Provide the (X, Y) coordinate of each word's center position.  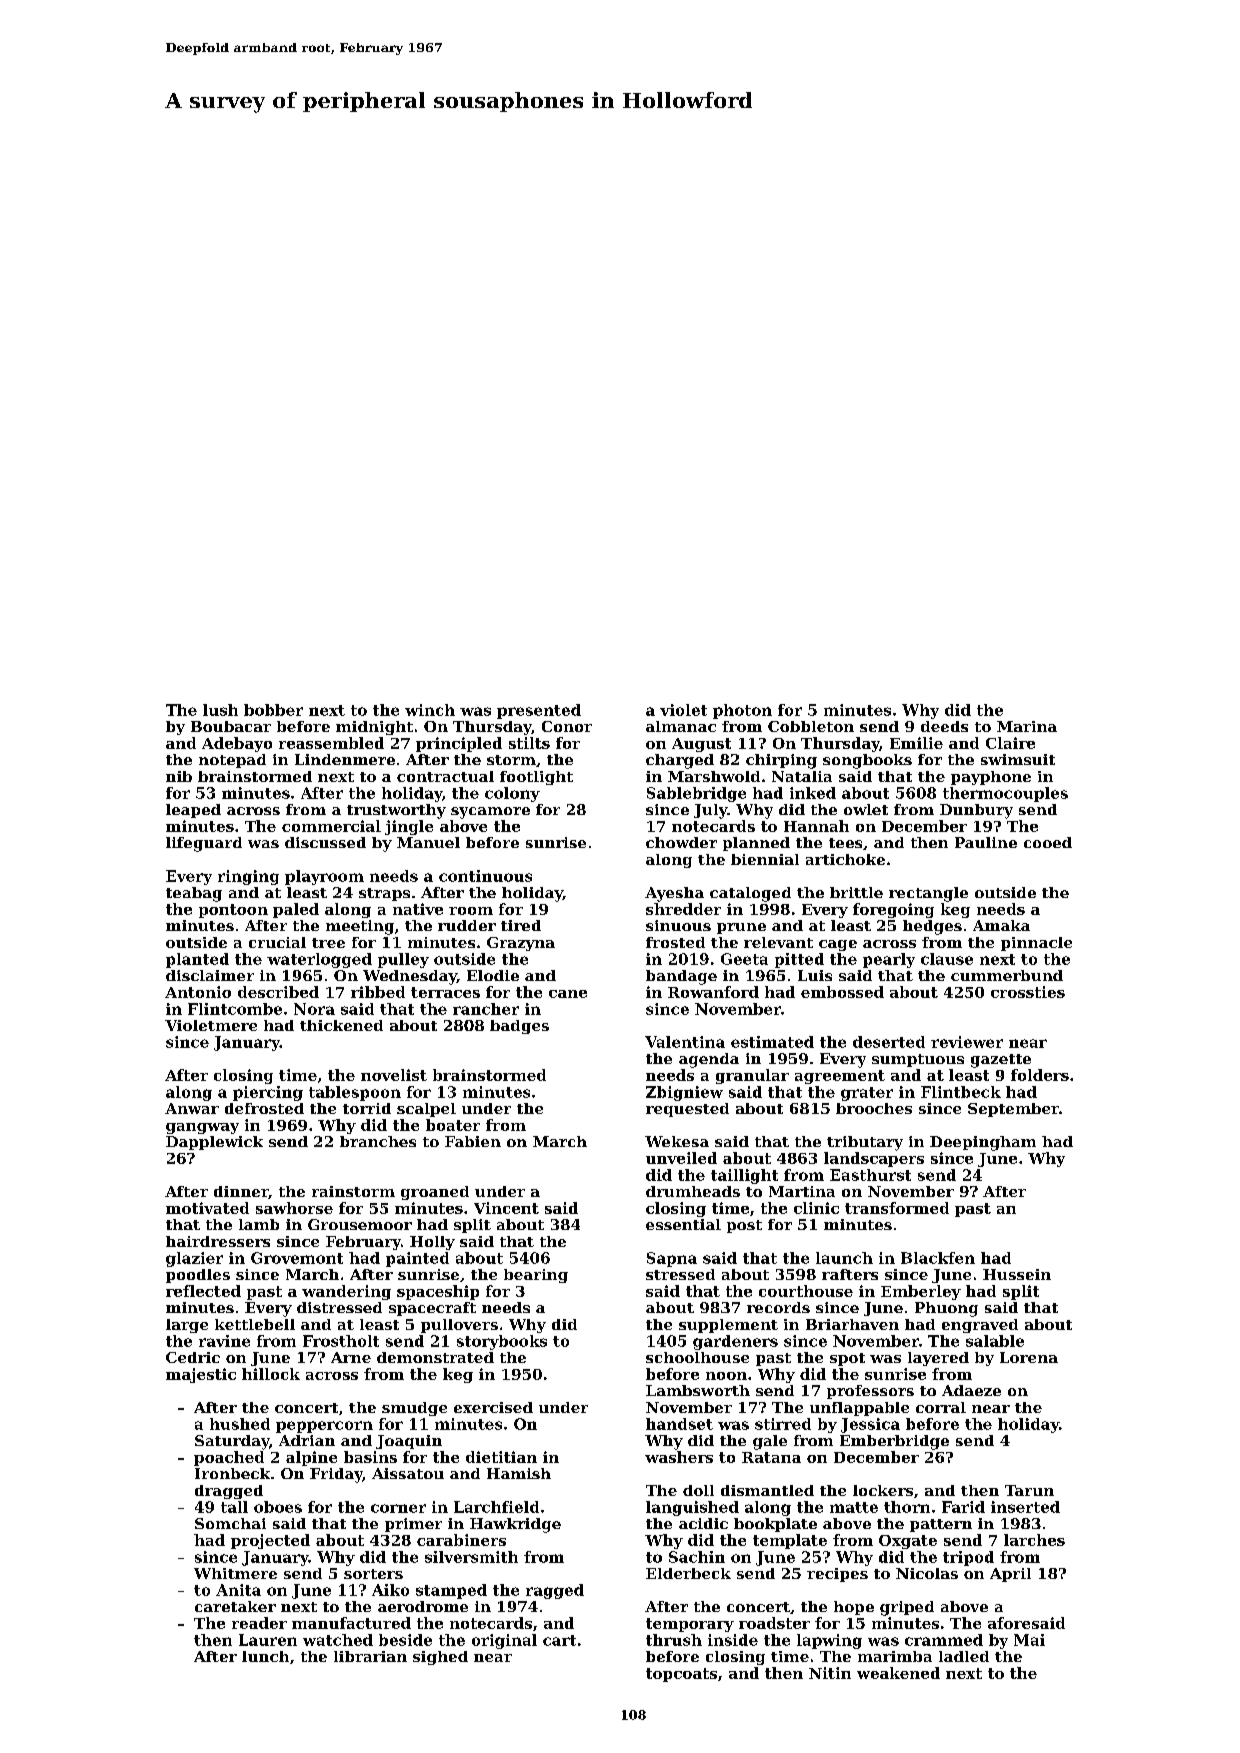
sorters (373, 1574)
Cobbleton (811, 726)
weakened (898, 1673)
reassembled (331, 743)
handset (679, 1424)
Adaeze (971, 1390)
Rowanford (713, 992)
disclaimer (210, 975)
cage (838, 945)
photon (742, 711)
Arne (351, 1357)
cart (559, 1640)
